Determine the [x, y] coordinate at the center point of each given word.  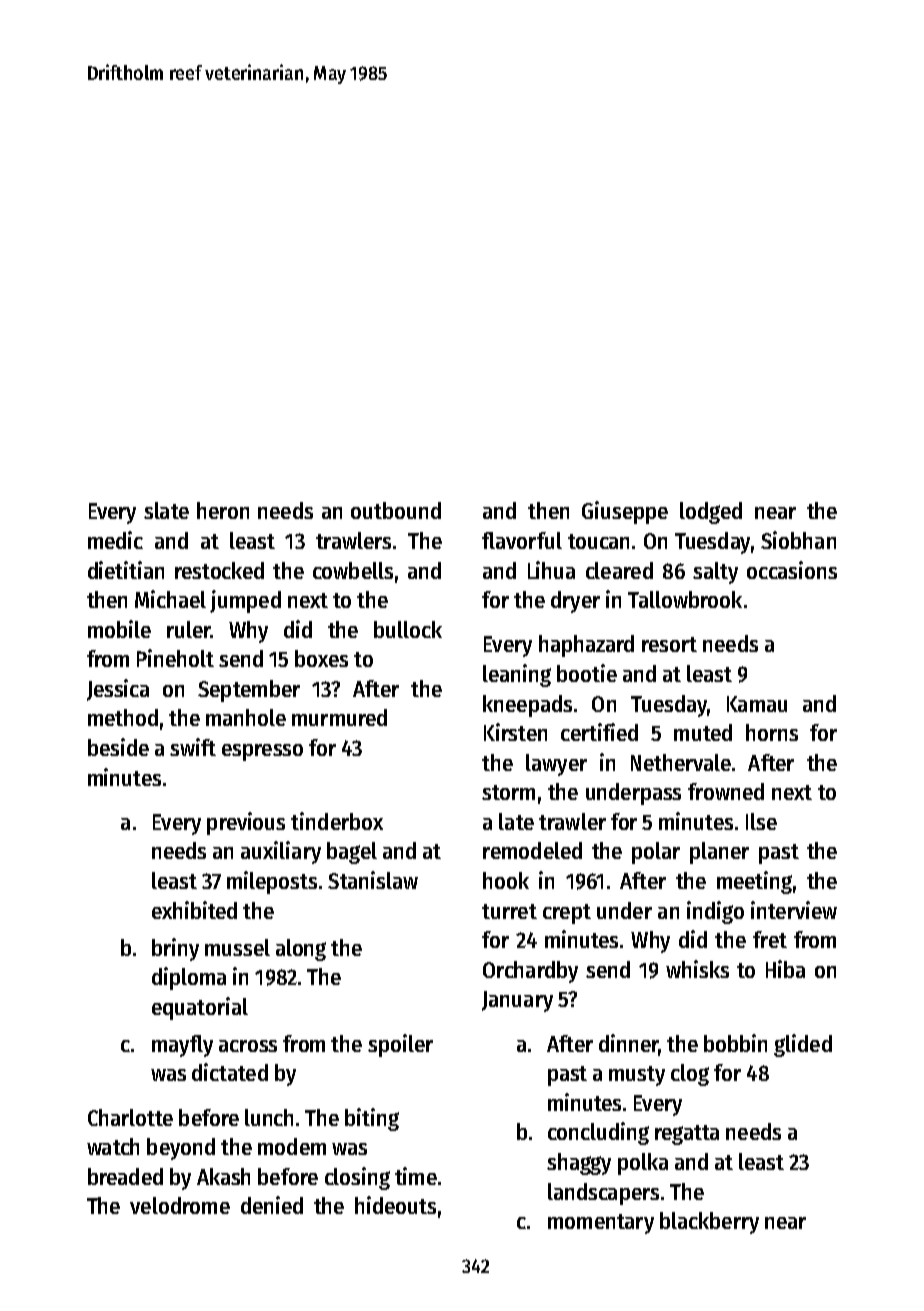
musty [637, 1076]
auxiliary [281, 852]
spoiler [400, 1045]
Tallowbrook [685, 599]
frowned [726, 791]
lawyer [556, 765]
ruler [188, 629]
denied [272, 1205]
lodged [711, 513]
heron [223, 510]
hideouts [395, 1205]
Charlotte [130, 1117]
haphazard [586, 646]
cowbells [353, 570]
